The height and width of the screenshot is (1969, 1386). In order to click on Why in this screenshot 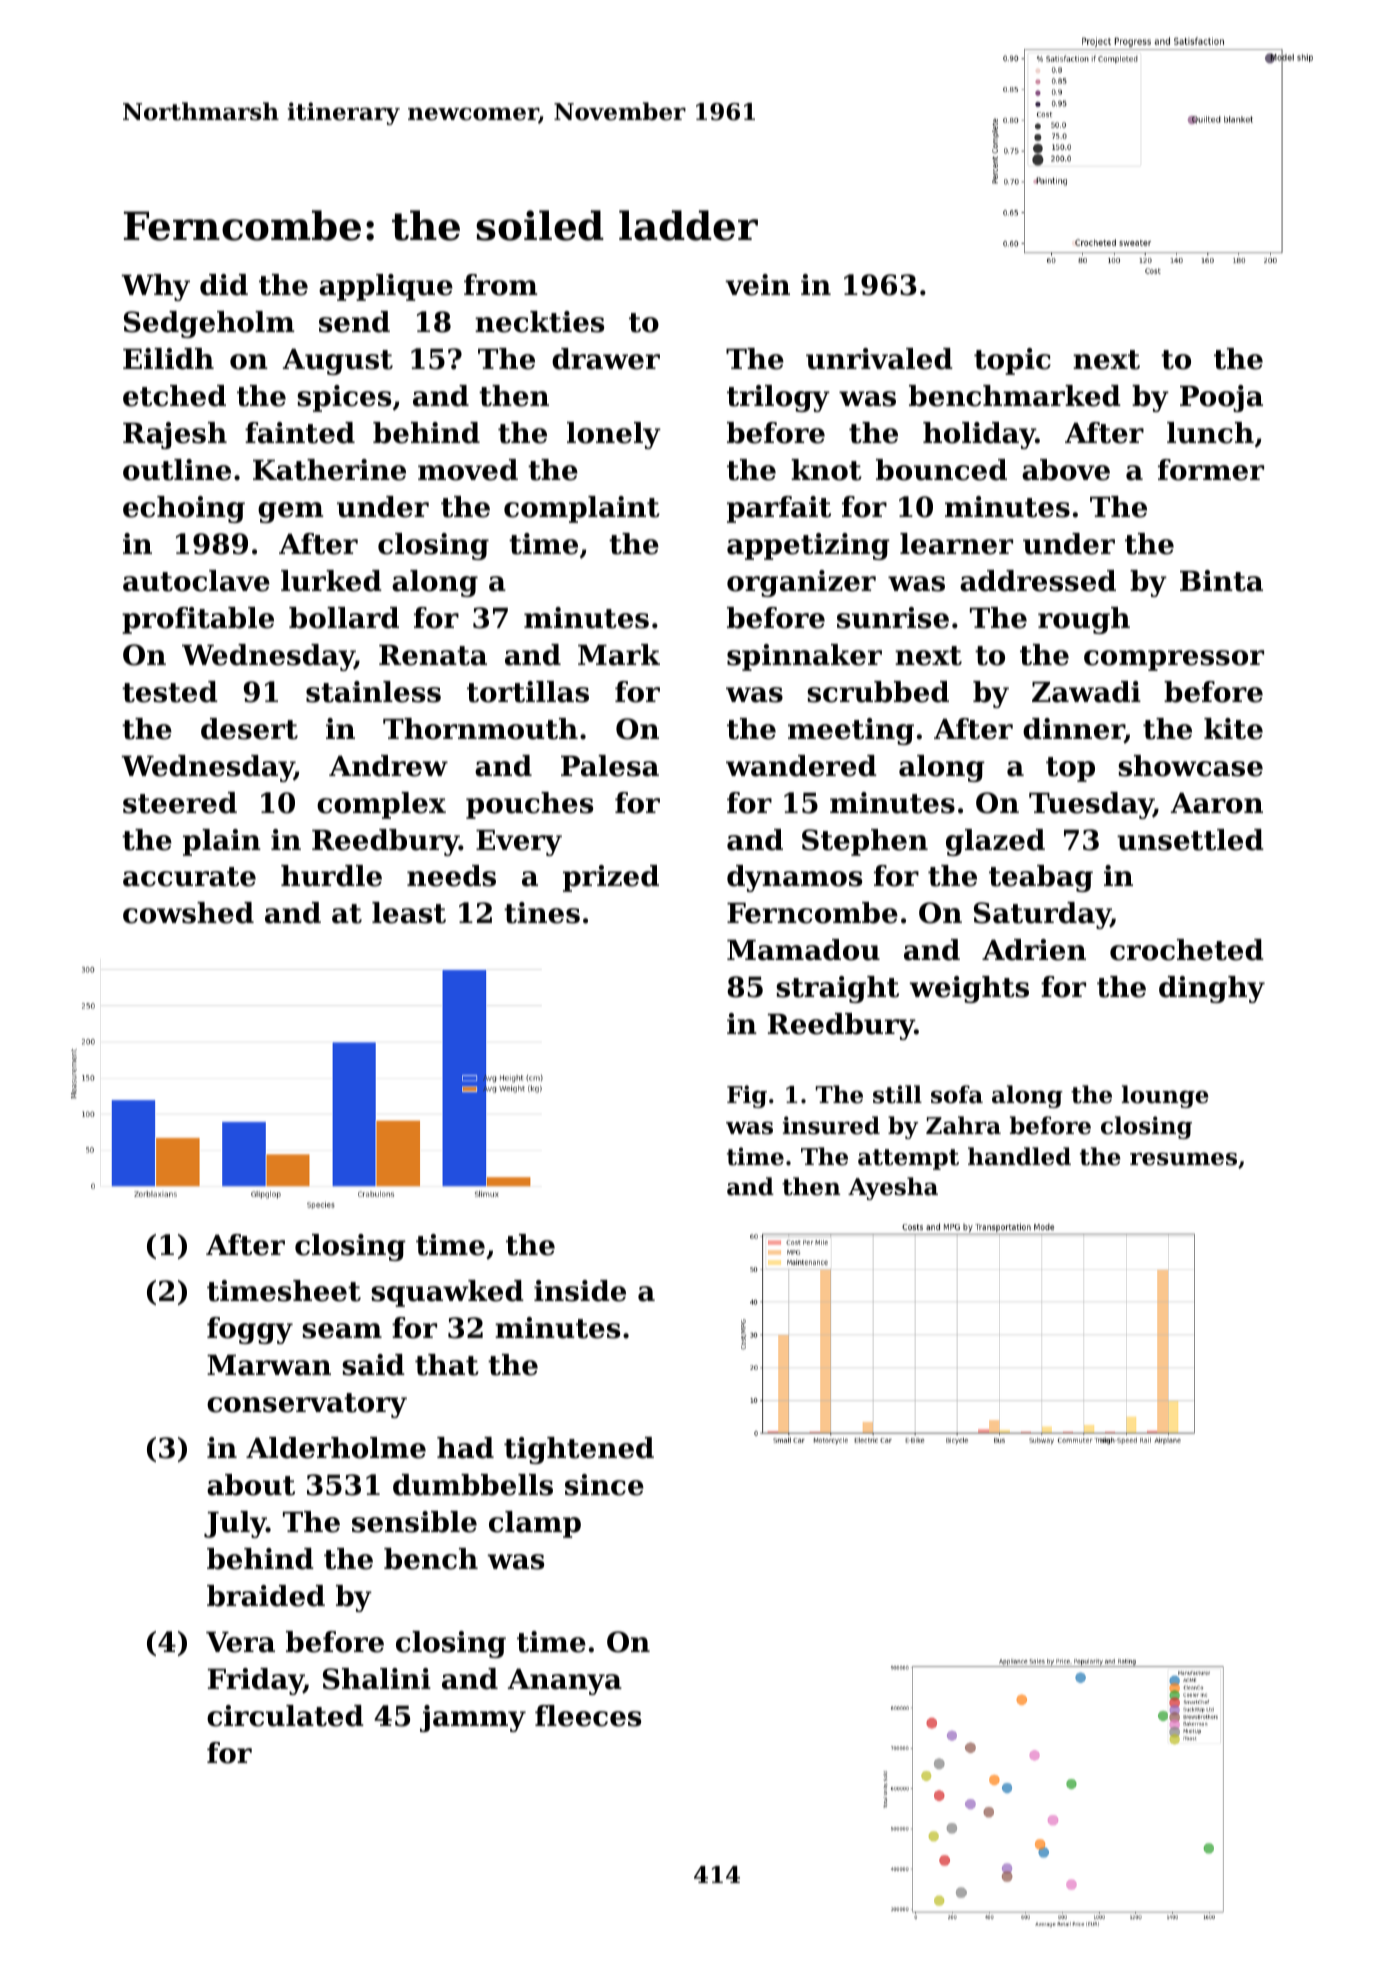, I will do `click(155, 287)`.
